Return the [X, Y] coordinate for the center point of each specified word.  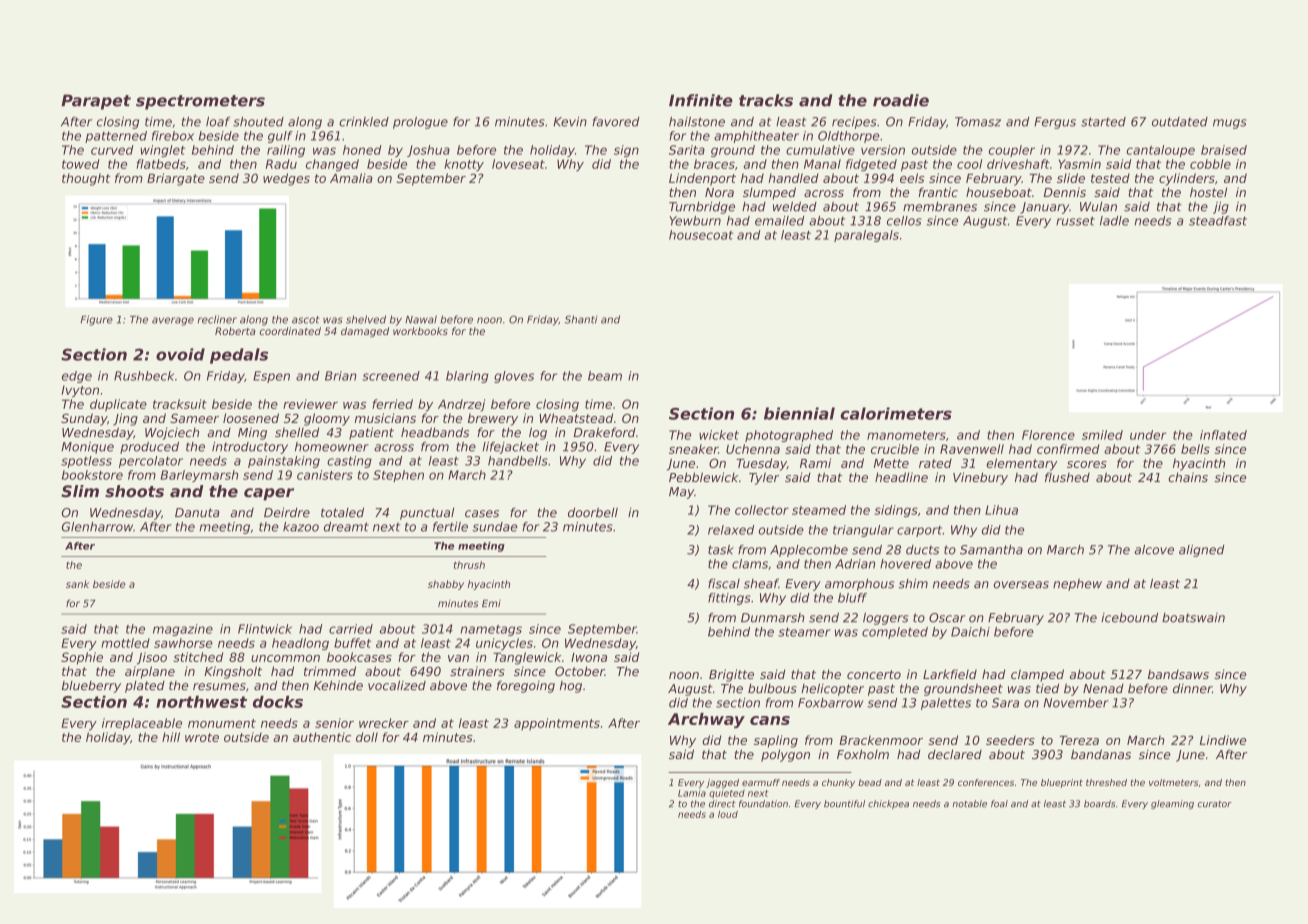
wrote [202, 737]
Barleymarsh [199, 476]
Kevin [570, 122]
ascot [305, 320]
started [1103, 122]
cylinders [1187, 179]
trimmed [330, 671]
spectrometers [200, 102]
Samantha [991, 550]
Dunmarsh [773, 618]
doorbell [593, 513]
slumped [769, 193]
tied [1047, 689]
